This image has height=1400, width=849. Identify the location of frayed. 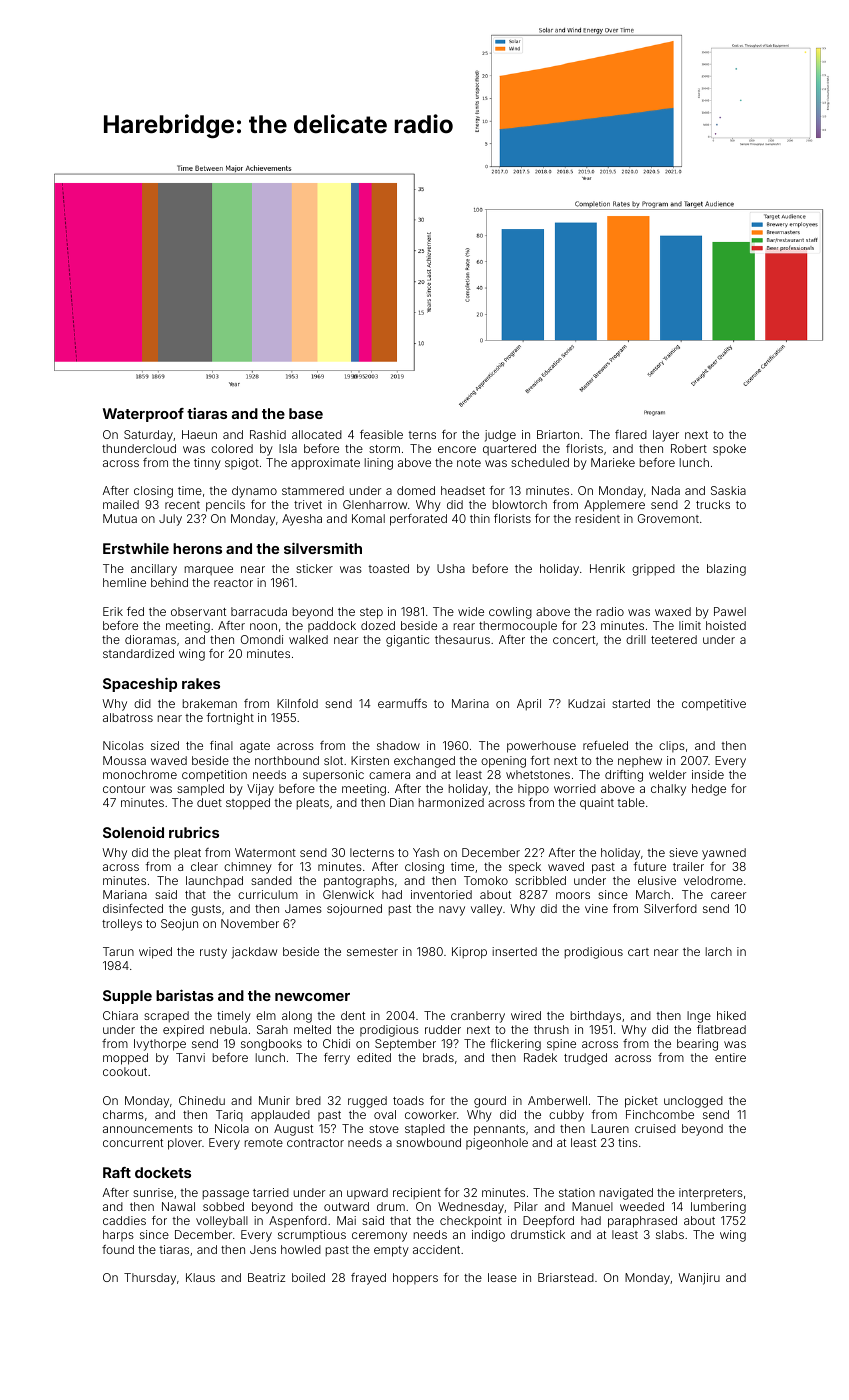
(368, 1279).
